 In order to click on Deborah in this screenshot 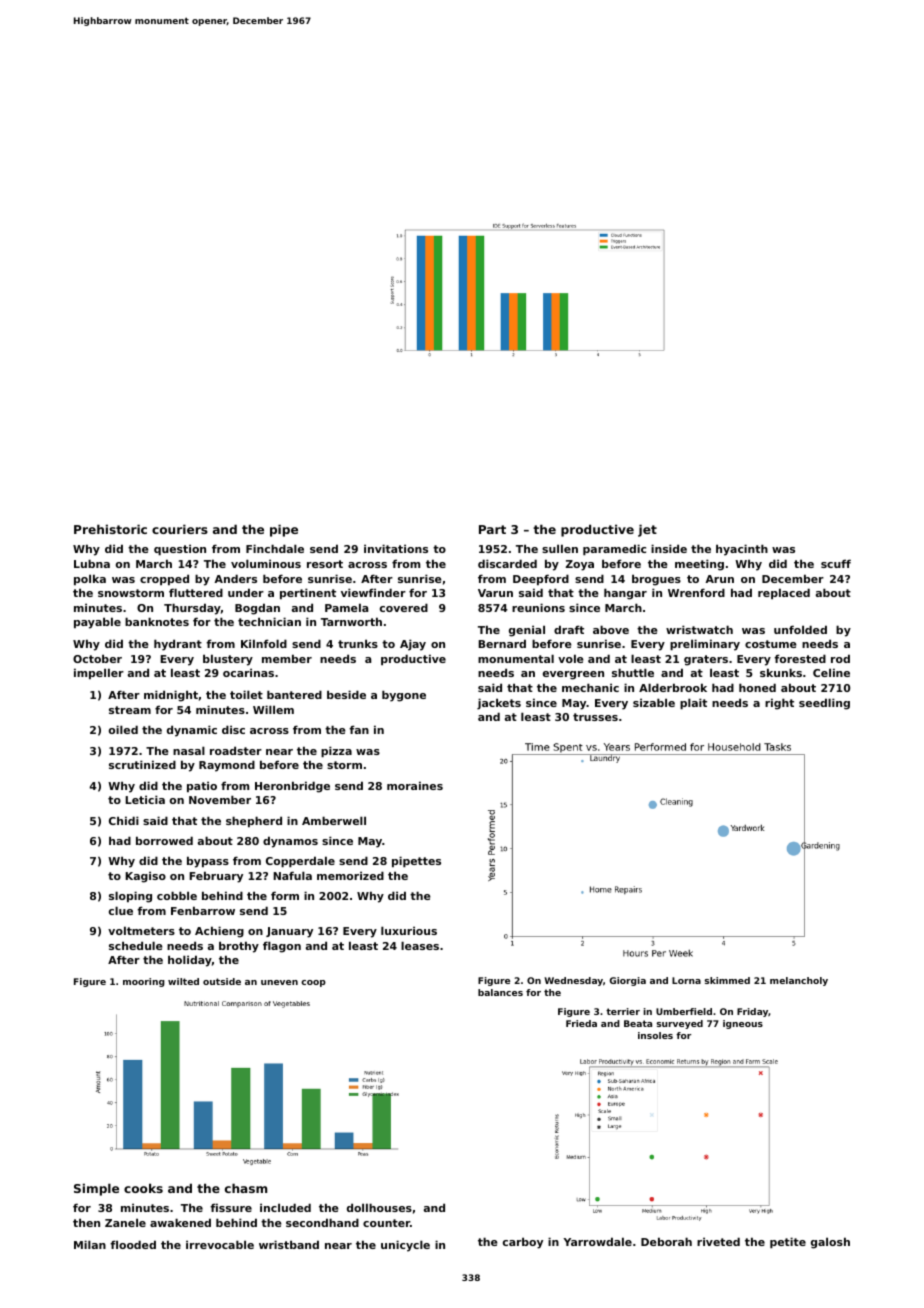, I will do `click(666, 1241)`.
